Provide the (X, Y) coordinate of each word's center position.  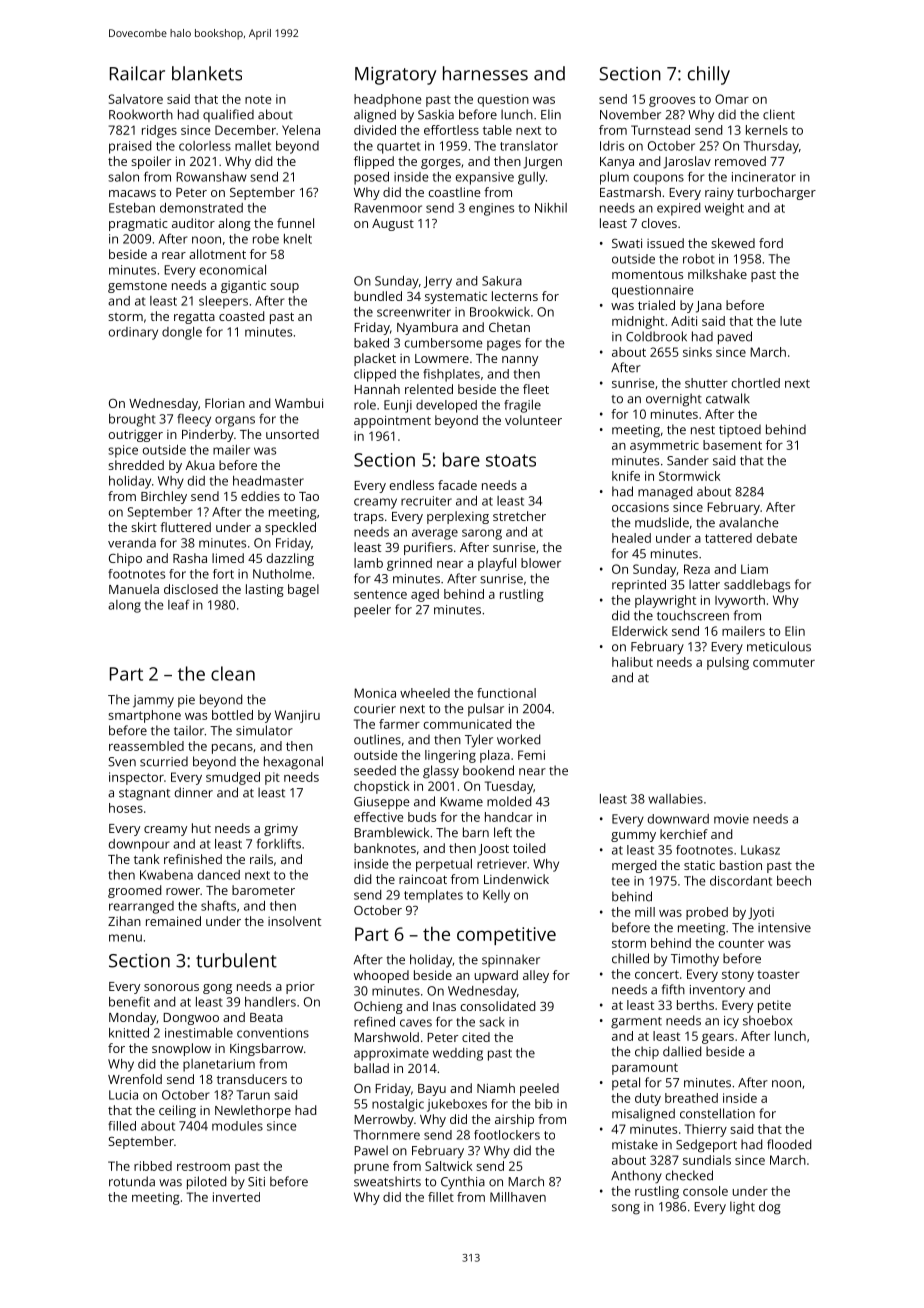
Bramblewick (391, 832)
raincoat (423, 879)
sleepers (223, 302)
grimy (281, 830)
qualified (228, 115)
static (699, 865)
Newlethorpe (253, 1111)
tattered (728, 538)
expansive (485, 178)
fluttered (185, 527)
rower (183, 891)
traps (369, 518)
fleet (536, 389)
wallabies (675, 799)
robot (699, 259)
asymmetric (664, 446)
